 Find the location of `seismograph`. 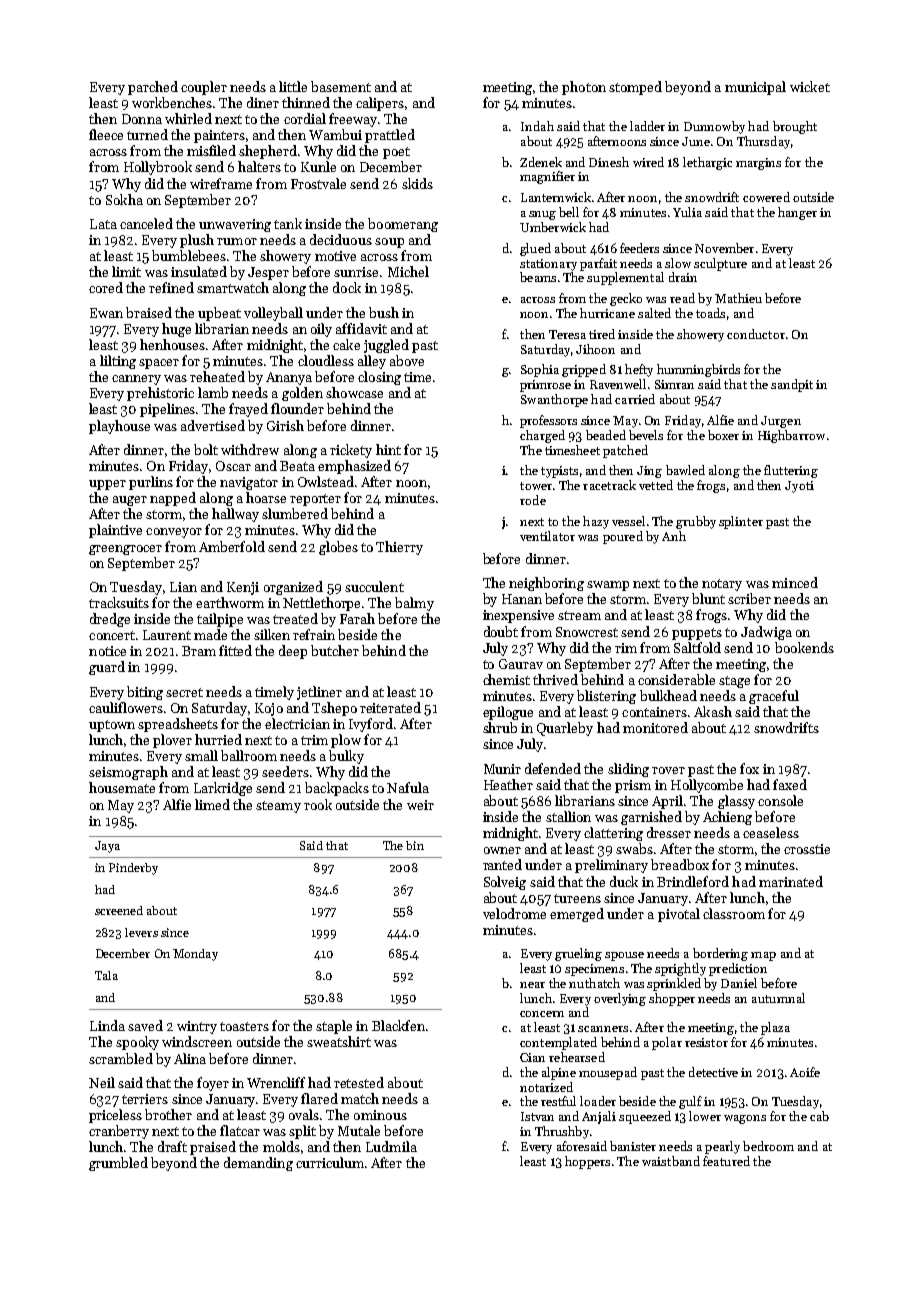

seismograph is located at coordinates (128, 773).
